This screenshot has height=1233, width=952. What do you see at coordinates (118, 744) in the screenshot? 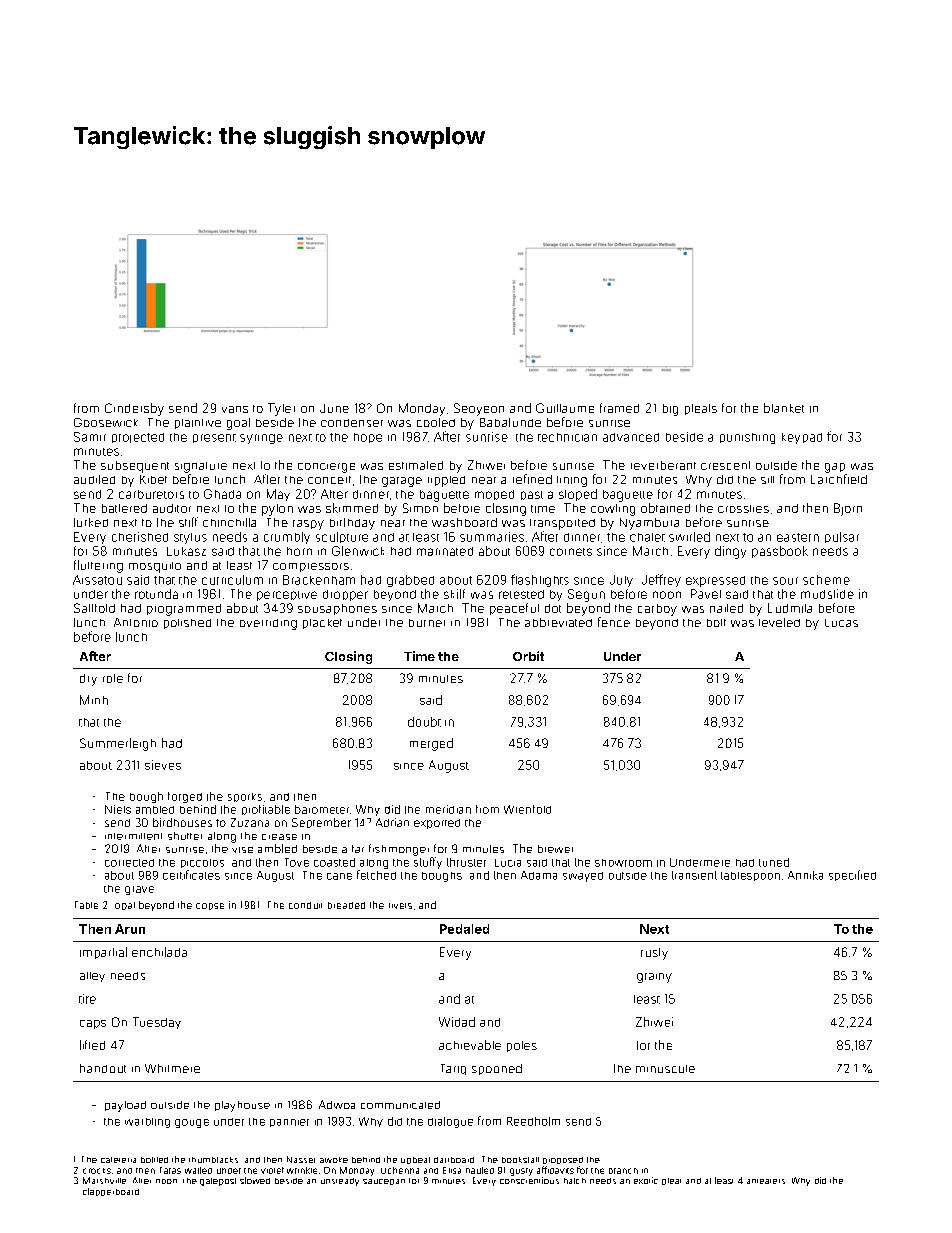
I see `Summerleigh` at bounding box center [118, 744].
